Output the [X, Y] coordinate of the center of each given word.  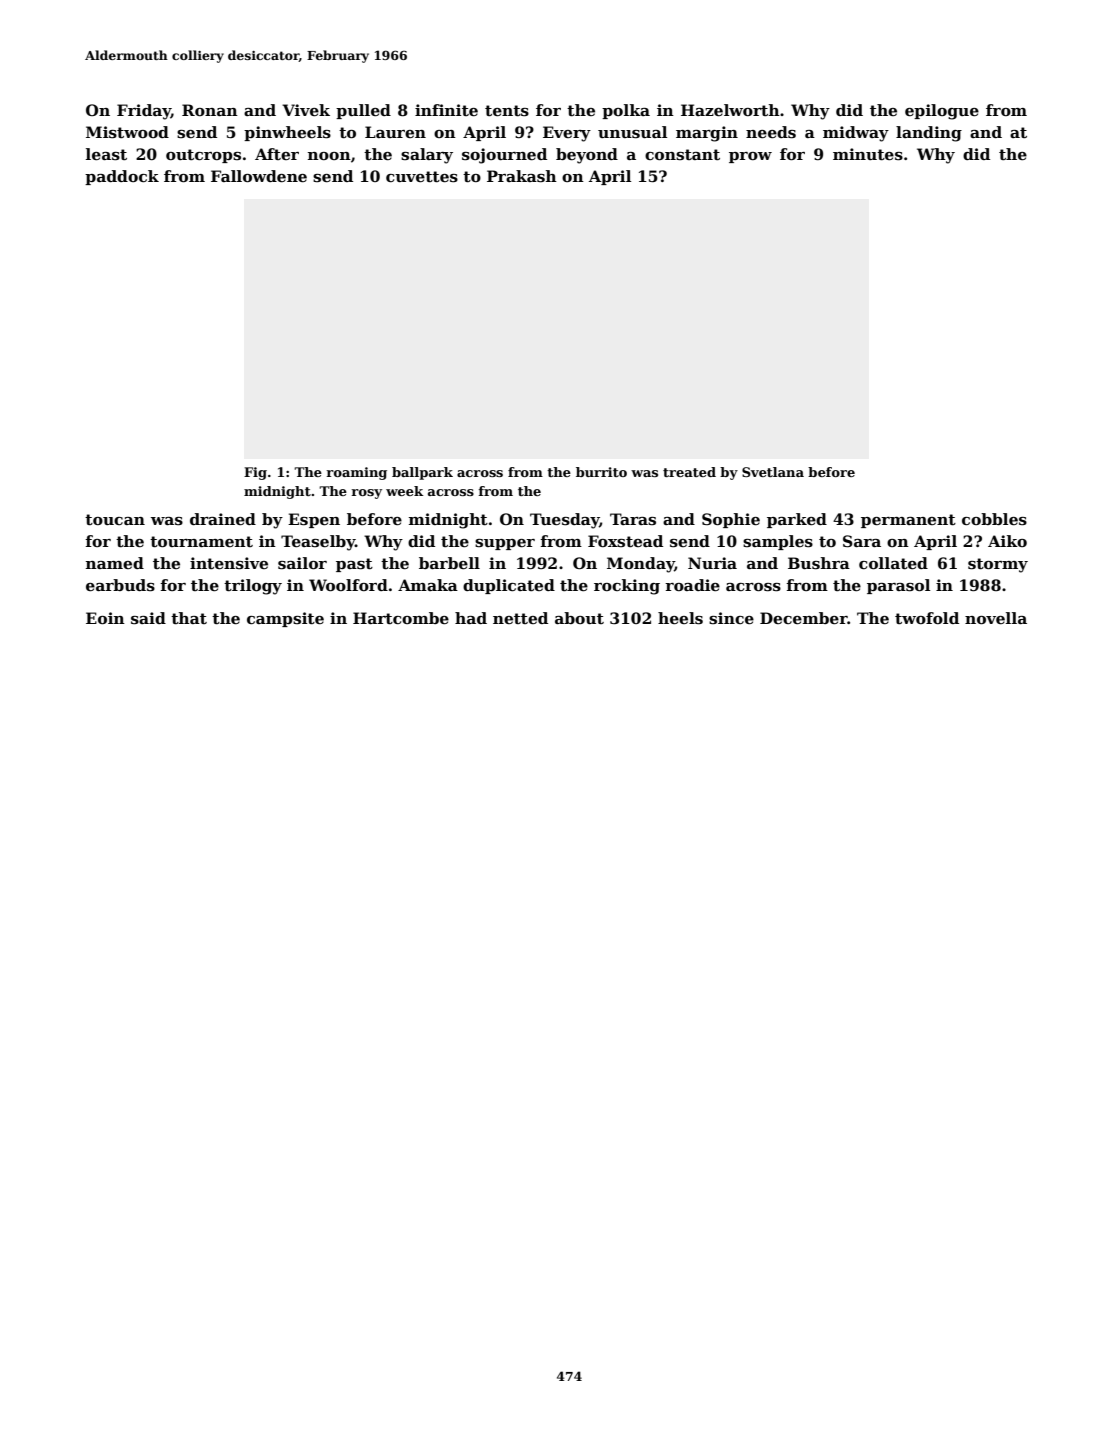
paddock [122, 177]
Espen [314, 520]
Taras [633, 519]
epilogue [942, 112]
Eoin [105, 618]
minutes [868, 154]
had [471, 618]
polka [626, 111]
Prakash [522, 176]
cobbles [994, 519]
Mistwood [127, 132]
